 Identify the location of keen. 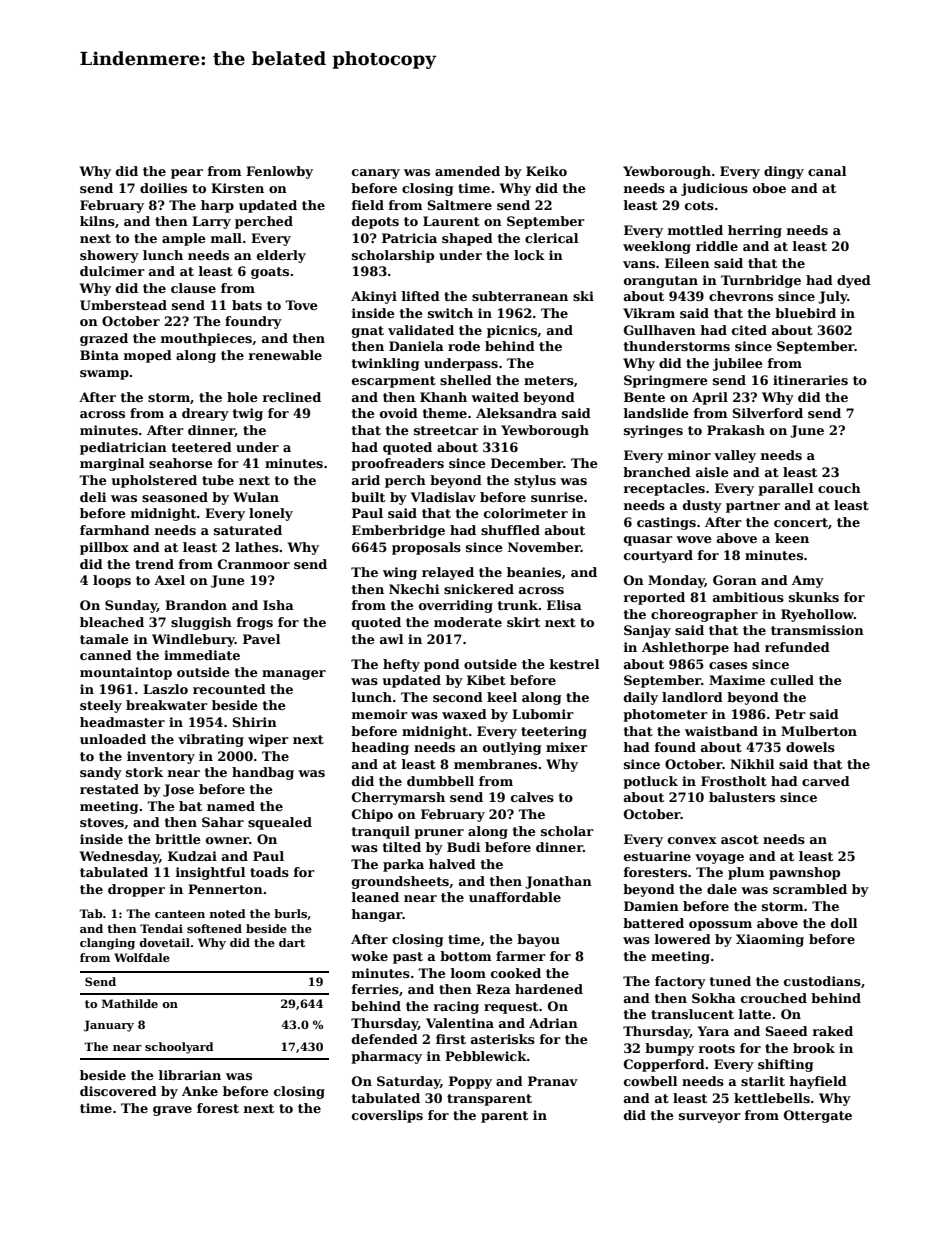
(792, 538).
